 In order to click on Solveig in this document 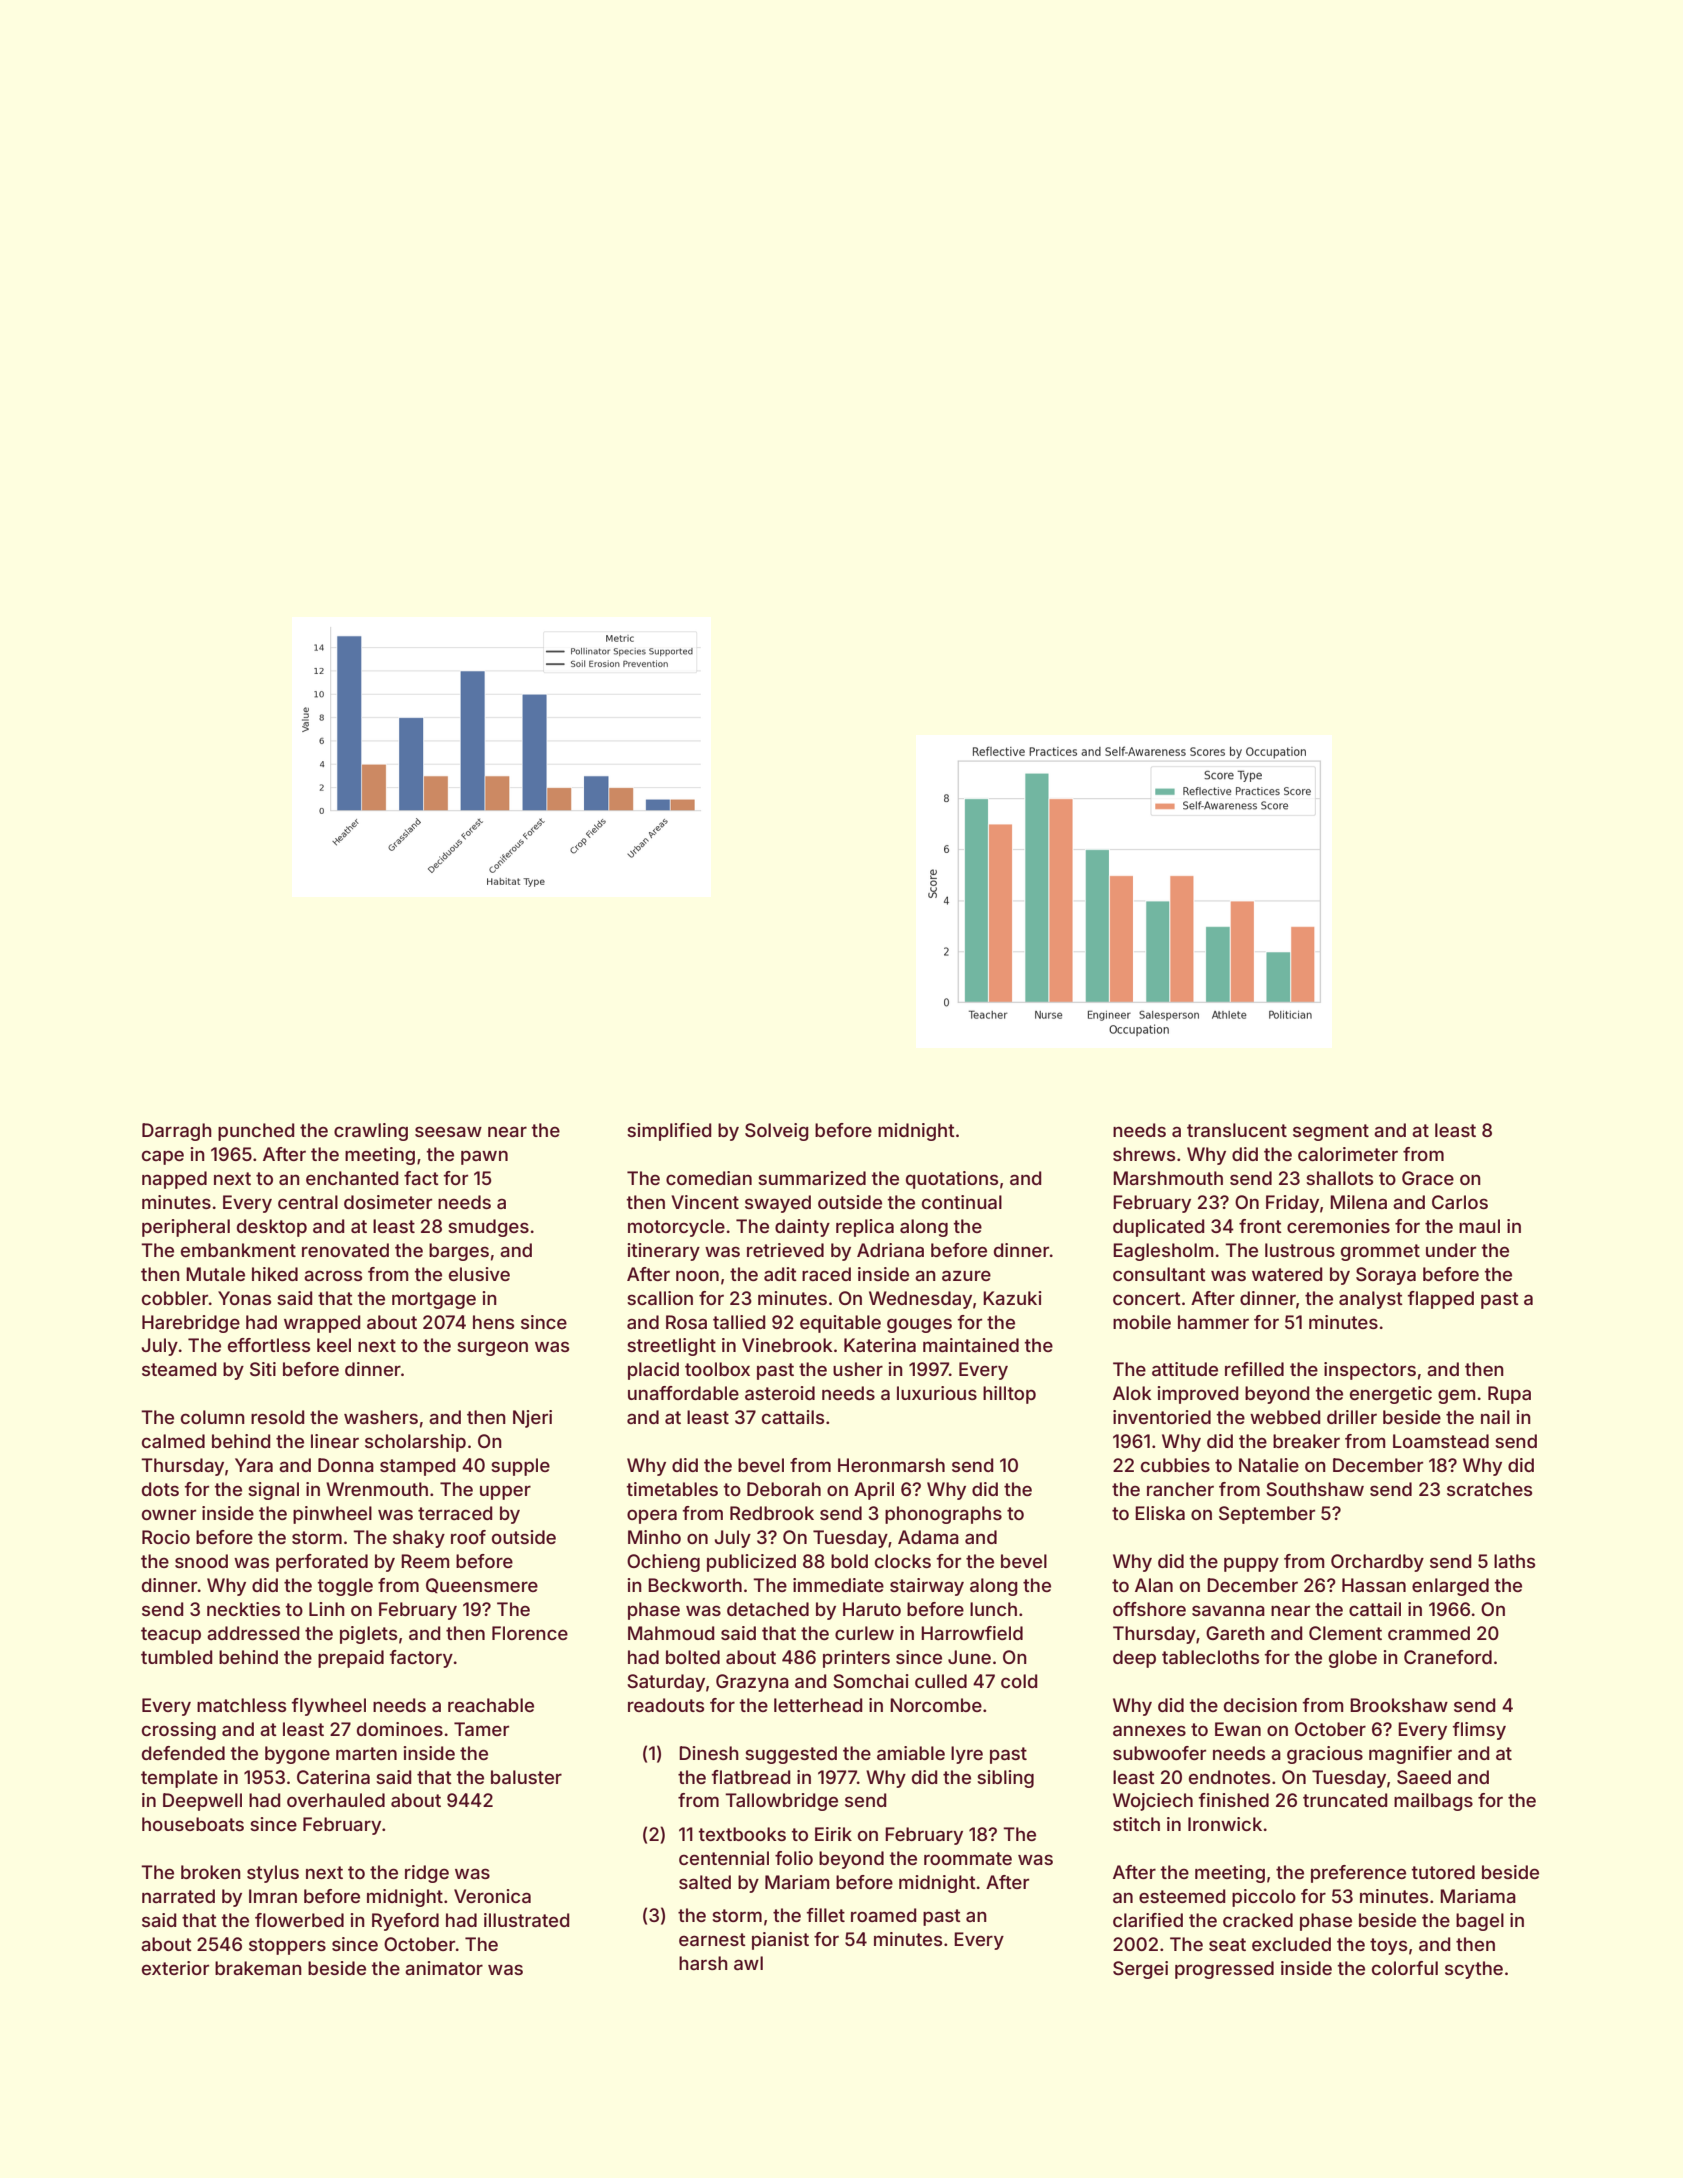, I will do `click(777, 1132)`.
